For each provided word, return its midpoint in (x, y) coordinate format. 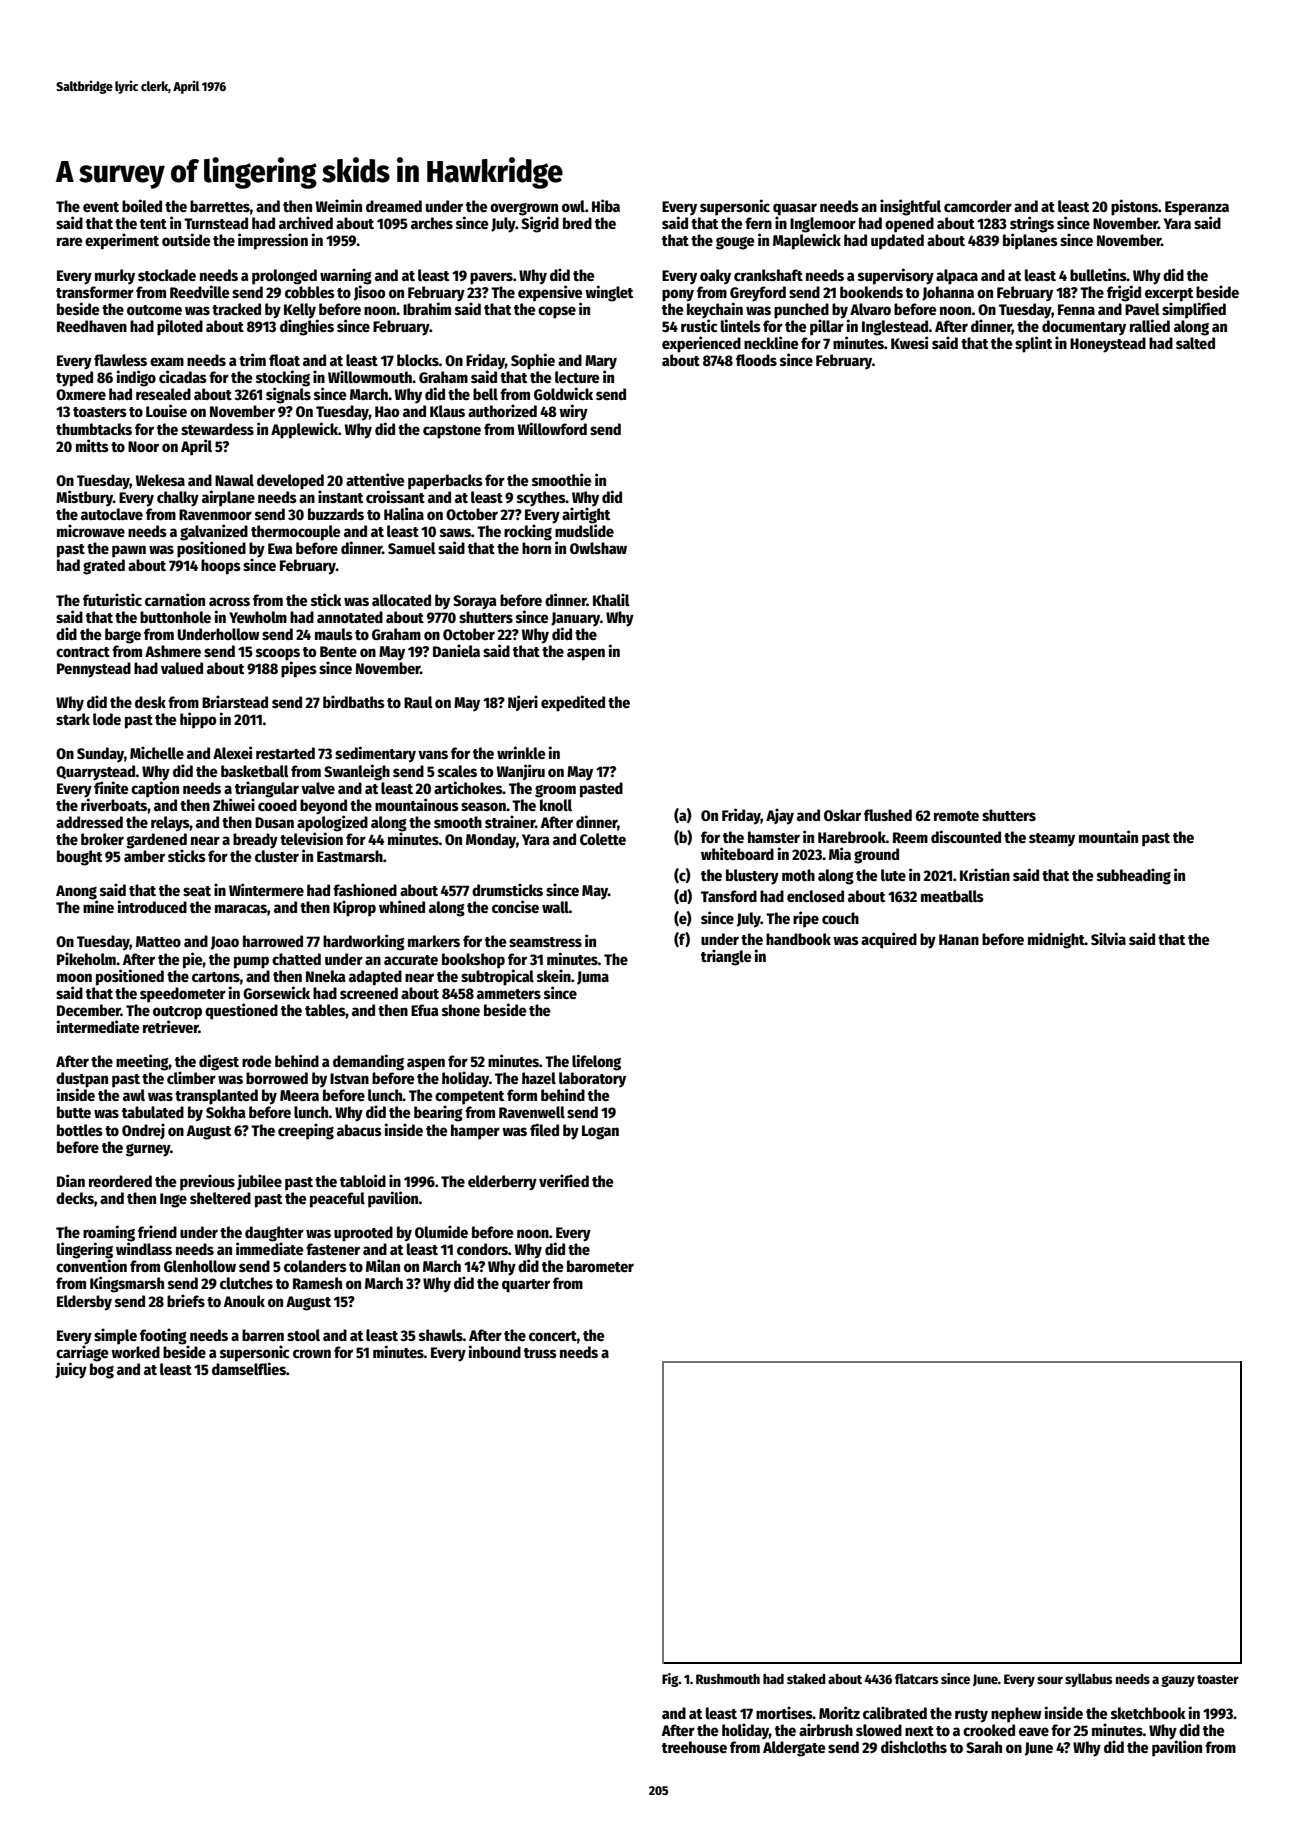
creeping (306, 1131)
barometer (600, 1266)
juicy (71, 1370)
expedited (573, 703)
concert (553, 1336)
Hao (387, 411)
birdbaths (354, 701)
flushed (888, 815)
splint (1033, 344)
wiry (573, 412)
